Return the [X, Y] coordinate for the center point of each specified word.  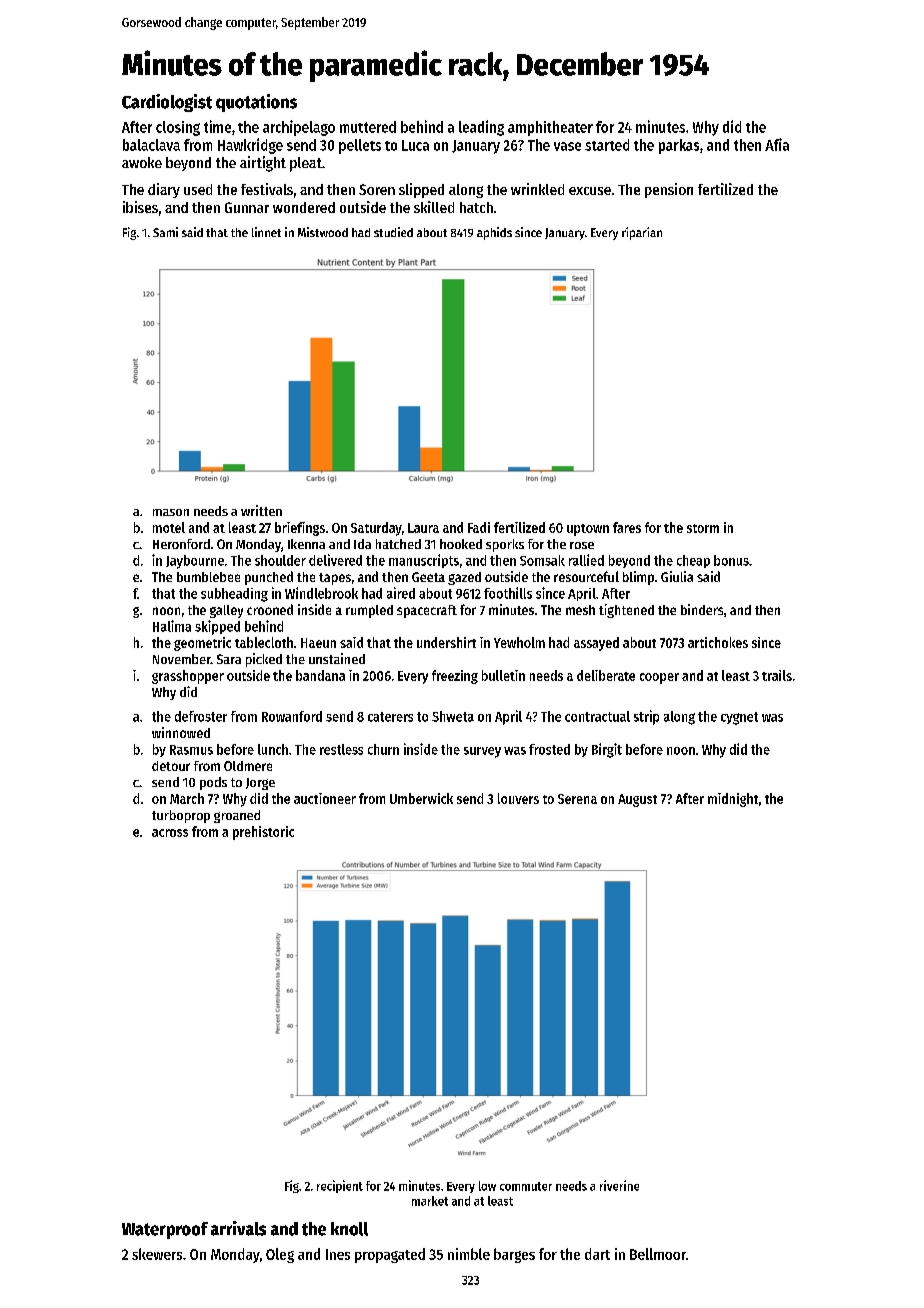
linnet [266, 232]
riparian [642, 233]
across [170, 833]
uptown [588, 530]
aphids [494, 233]
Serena [577, 799]
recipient [340, 1186]
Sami [165, 232]
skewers [157, 1254]
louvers [518, 798]
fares [627, 527]
